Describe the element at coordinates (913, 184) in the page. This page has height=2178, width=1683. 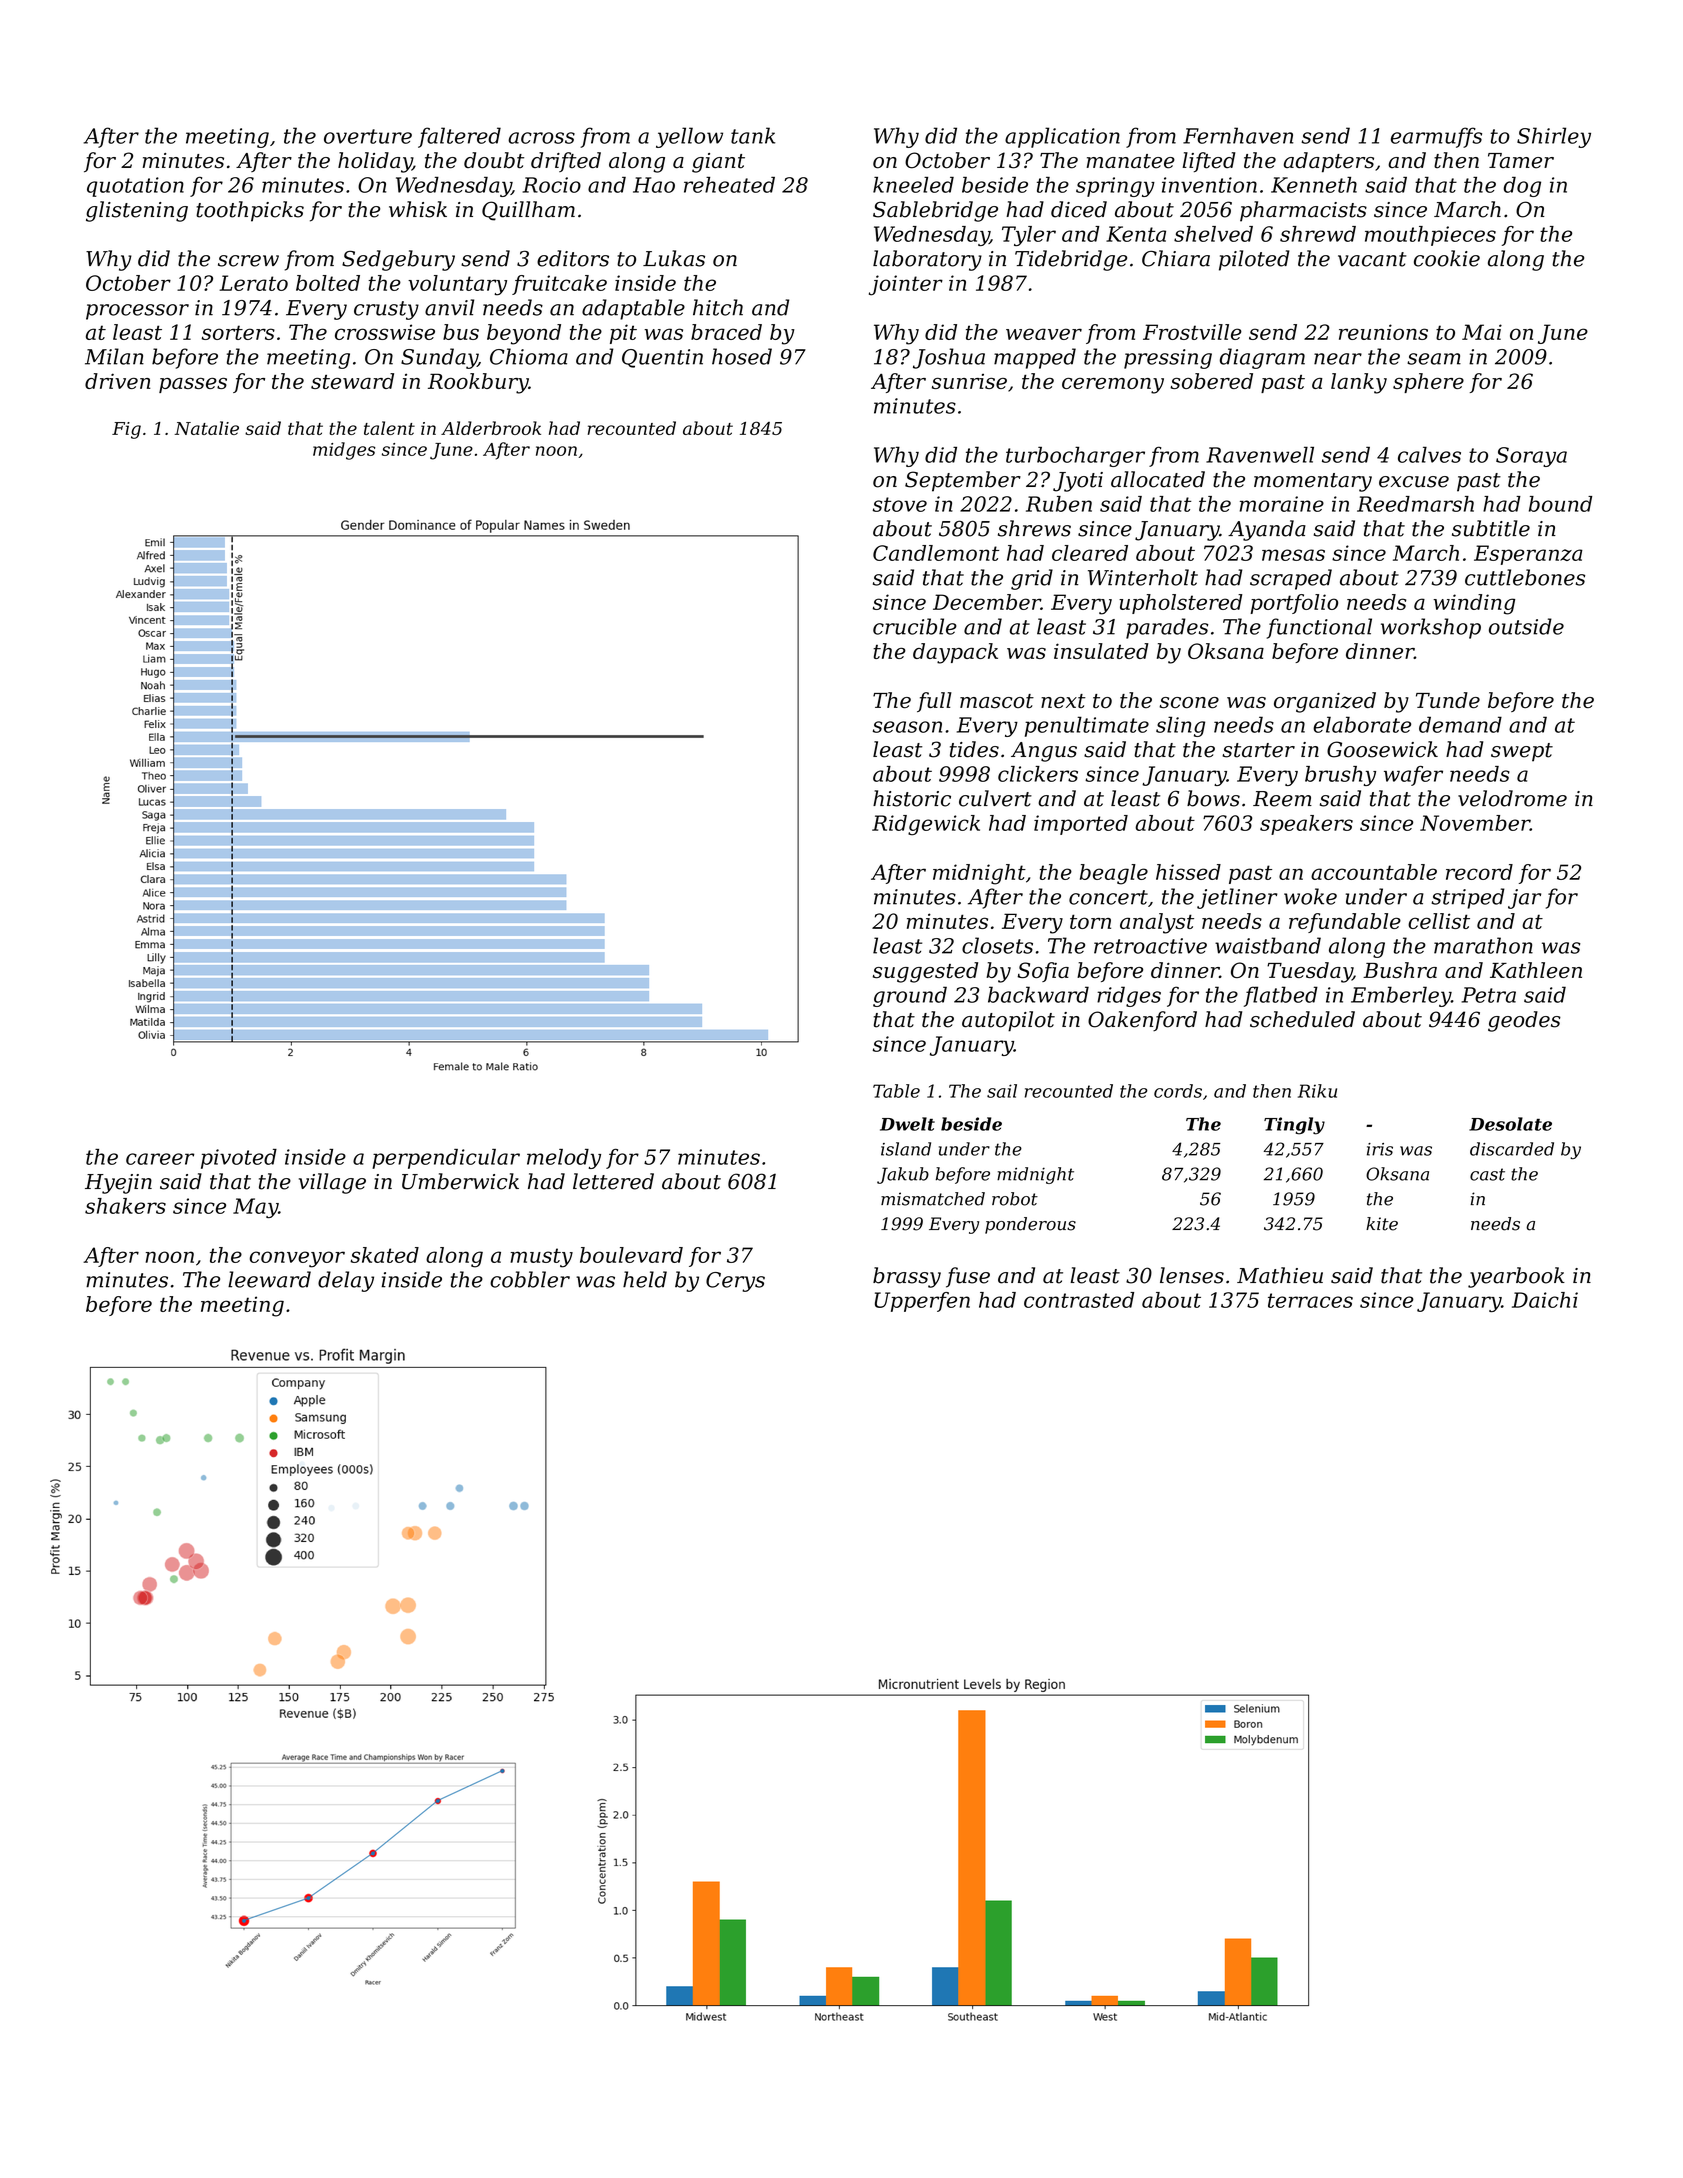
I see `kneeled` at that location.
